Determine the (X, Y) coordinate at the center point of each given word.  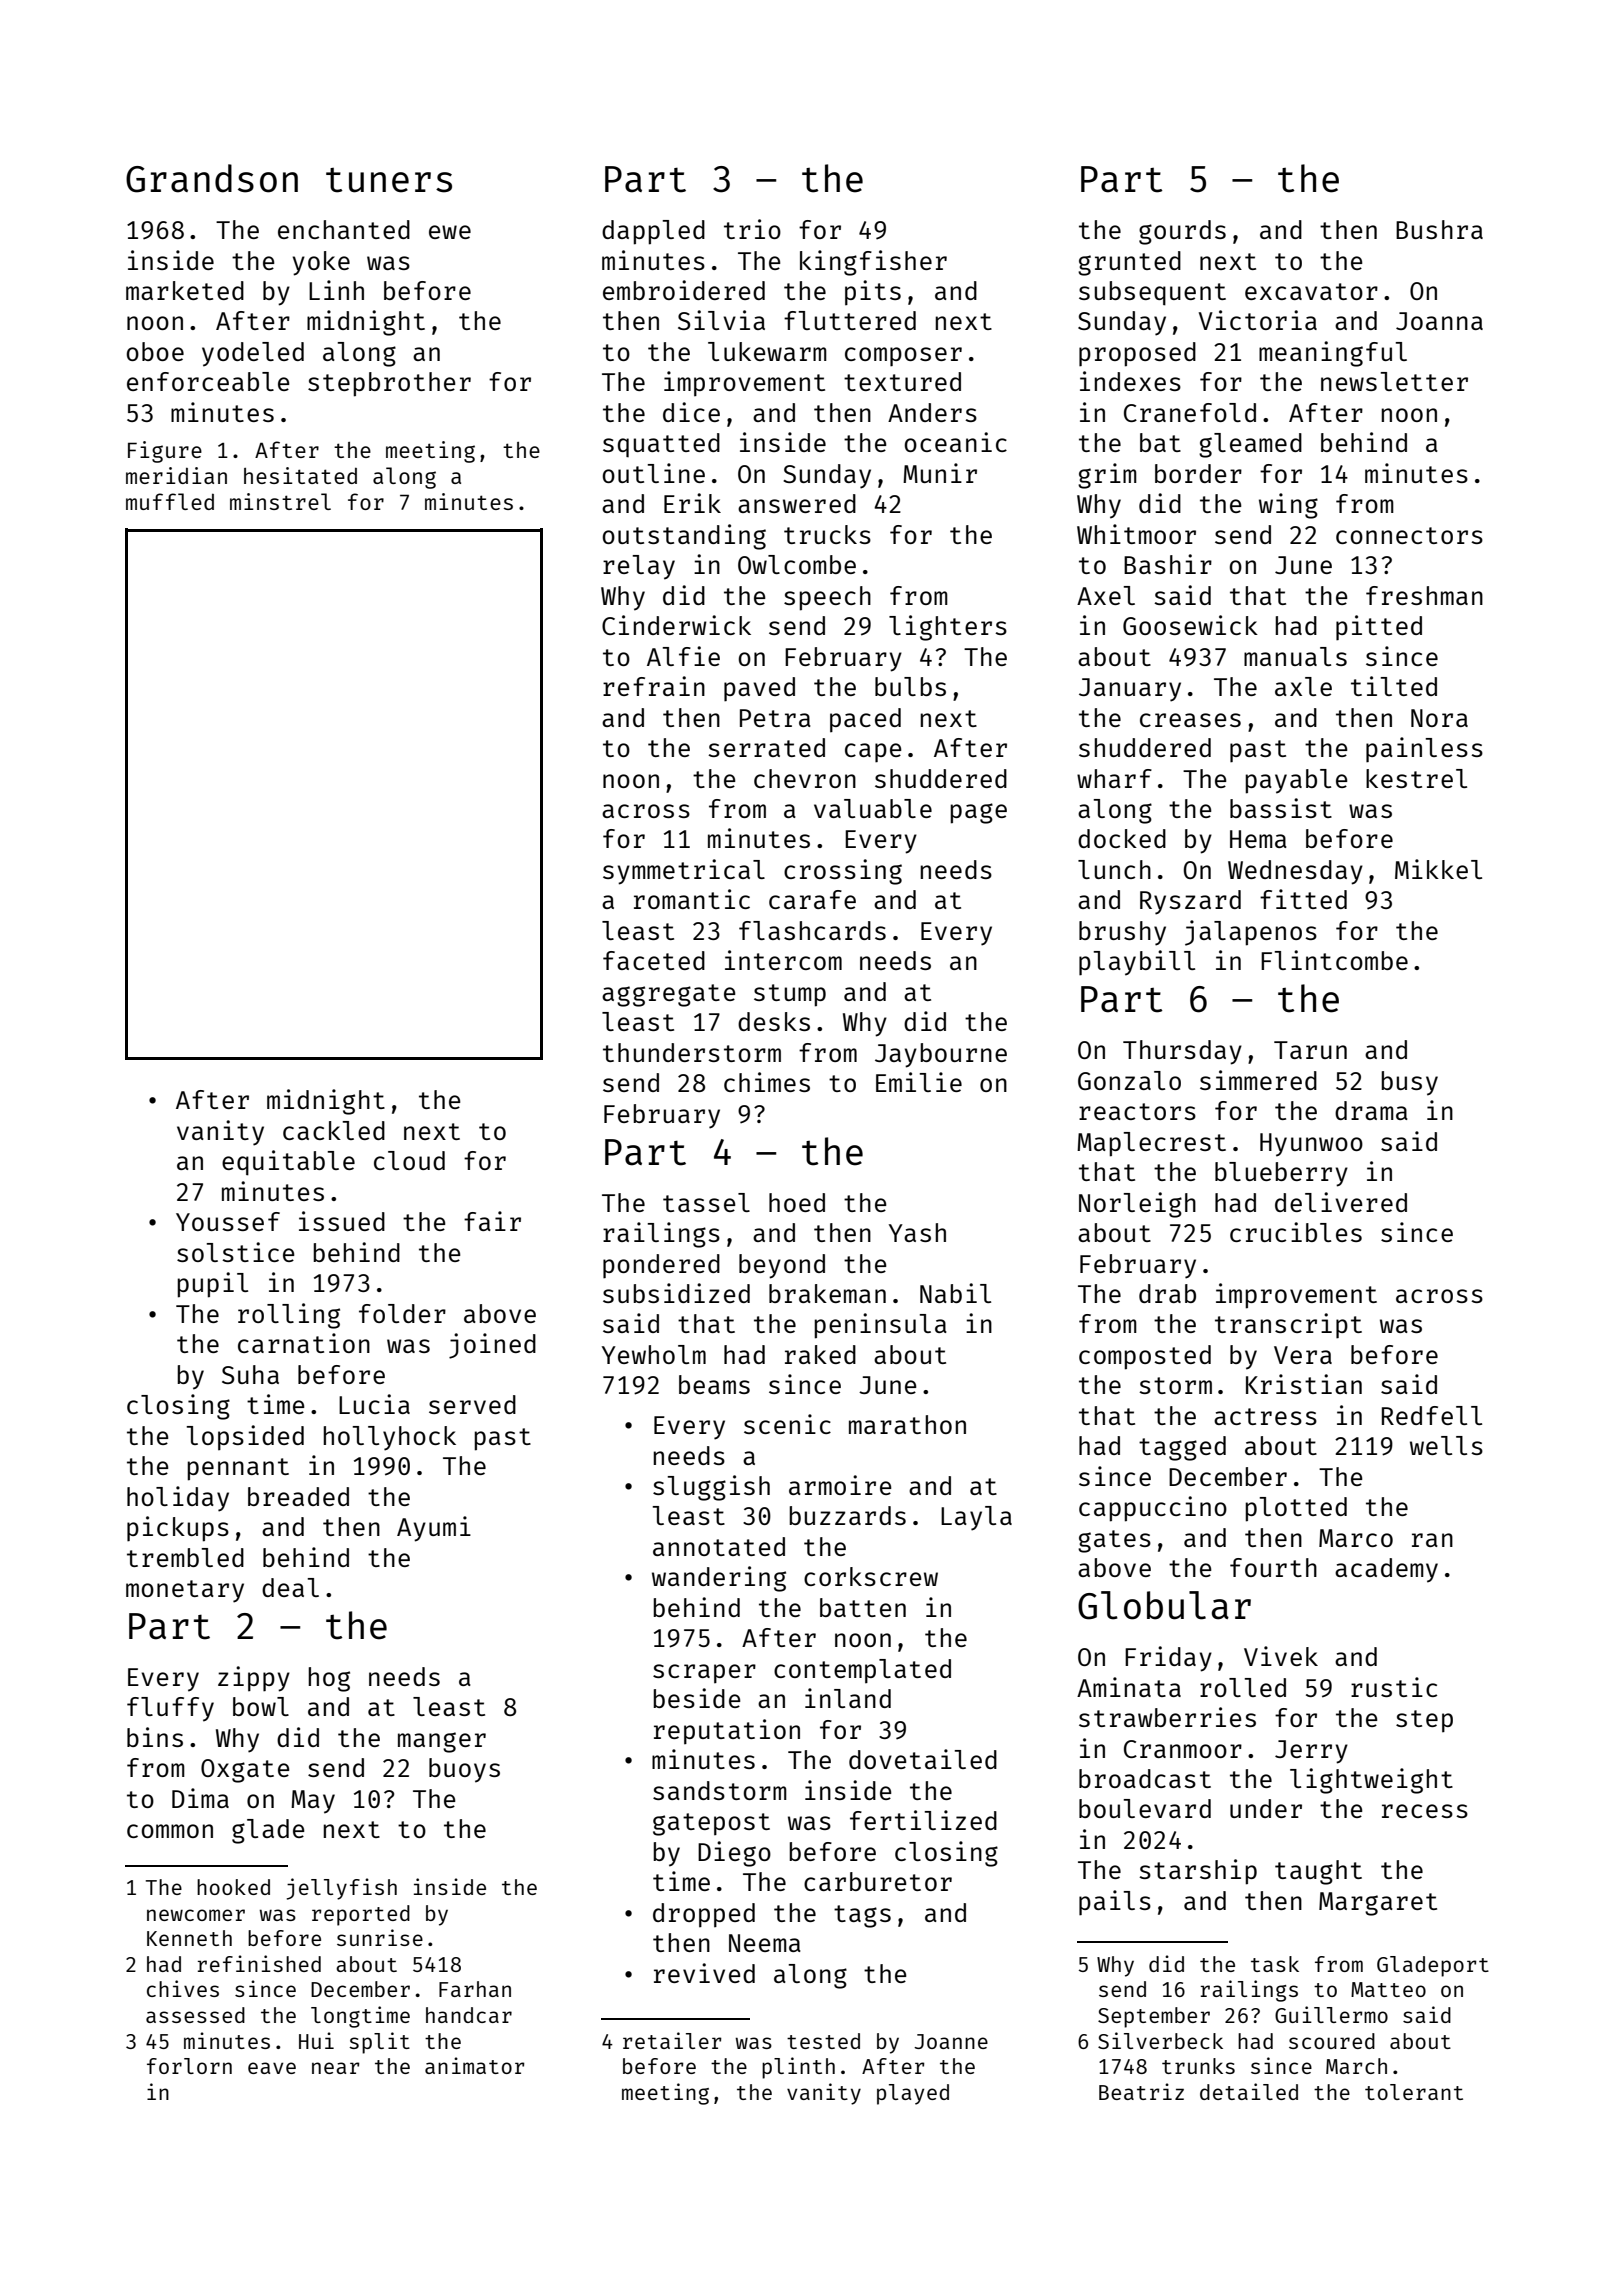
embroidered (684, 290)
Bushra (1439, 229)
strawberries (1167, 1717)
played (913, 2094)
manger (442, 1742)
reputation (727, 1731)
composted (1145, 1357)
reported (361, 1915)
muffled (170, 501)
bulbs (910, 686)
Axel (1106, 595)
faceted (654, 960)
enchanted (344, 229)
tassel (706, 1202)
